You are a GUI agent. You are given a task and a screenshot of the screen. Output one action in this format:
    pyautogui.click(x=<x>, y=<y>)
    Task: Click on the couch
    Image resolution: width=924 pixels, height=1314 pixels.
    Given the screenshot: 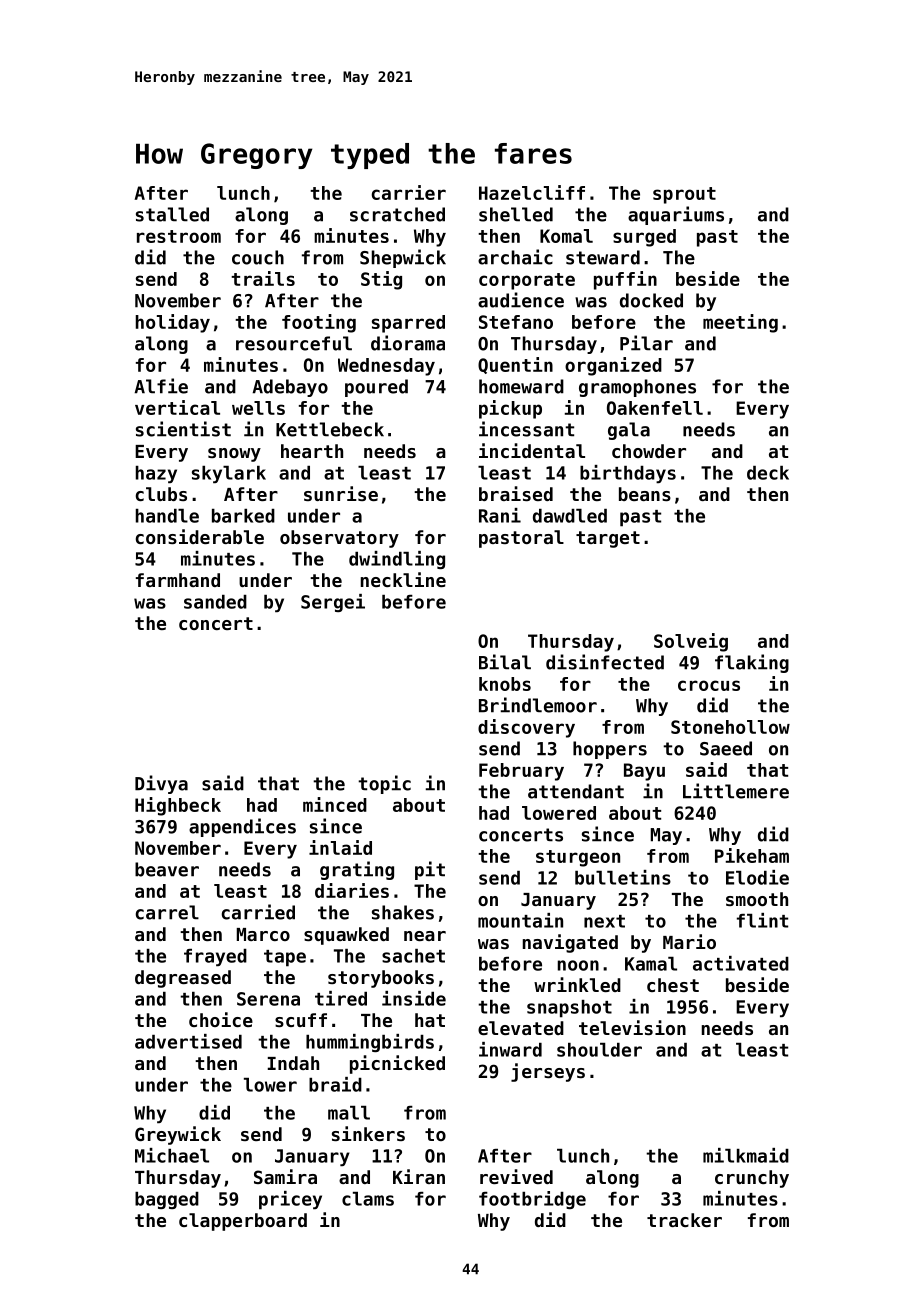 What is the action you would take?
    pyautogui.click(x=258, y=257)
